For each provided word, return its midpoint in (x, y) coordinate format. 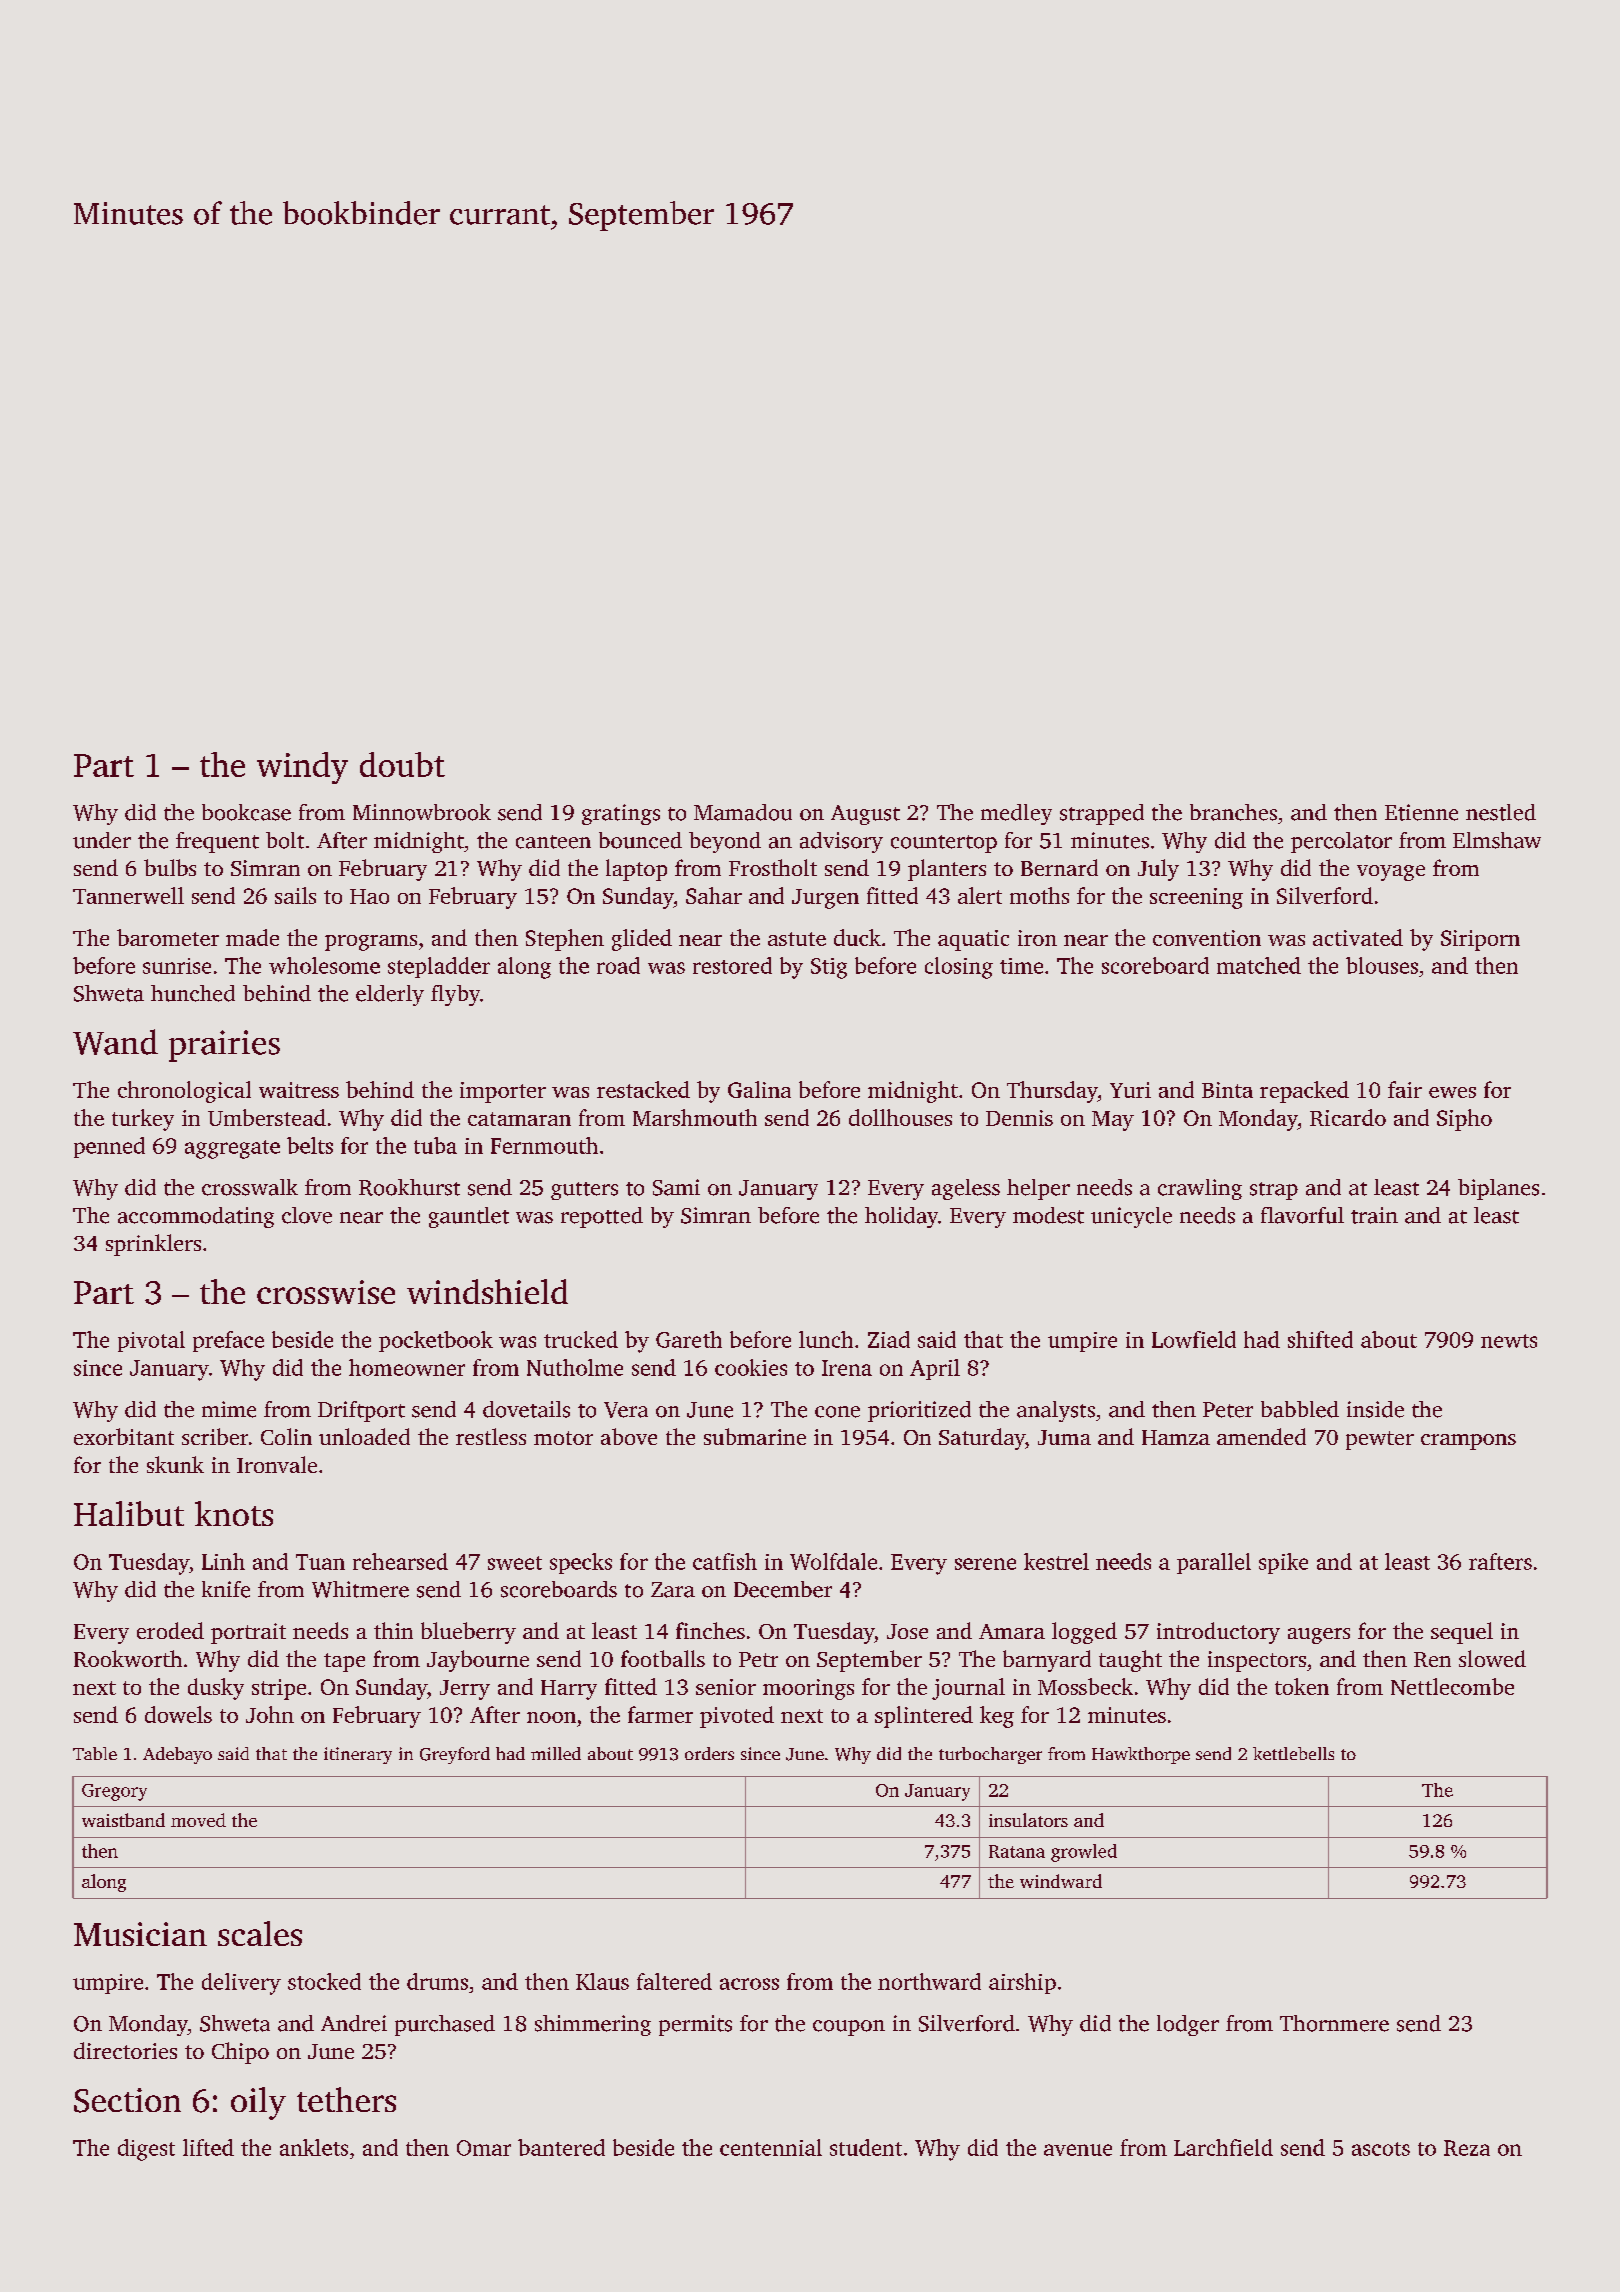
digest (146, 2150)
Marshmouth (695, 1117)
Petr (758, 1659)
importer (503, 1092)
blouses (1382, 965)
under (102, 840)
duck (857, 937)
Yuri (1130, 1090)
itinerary (358, 1755)
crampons (1468, 1442)
